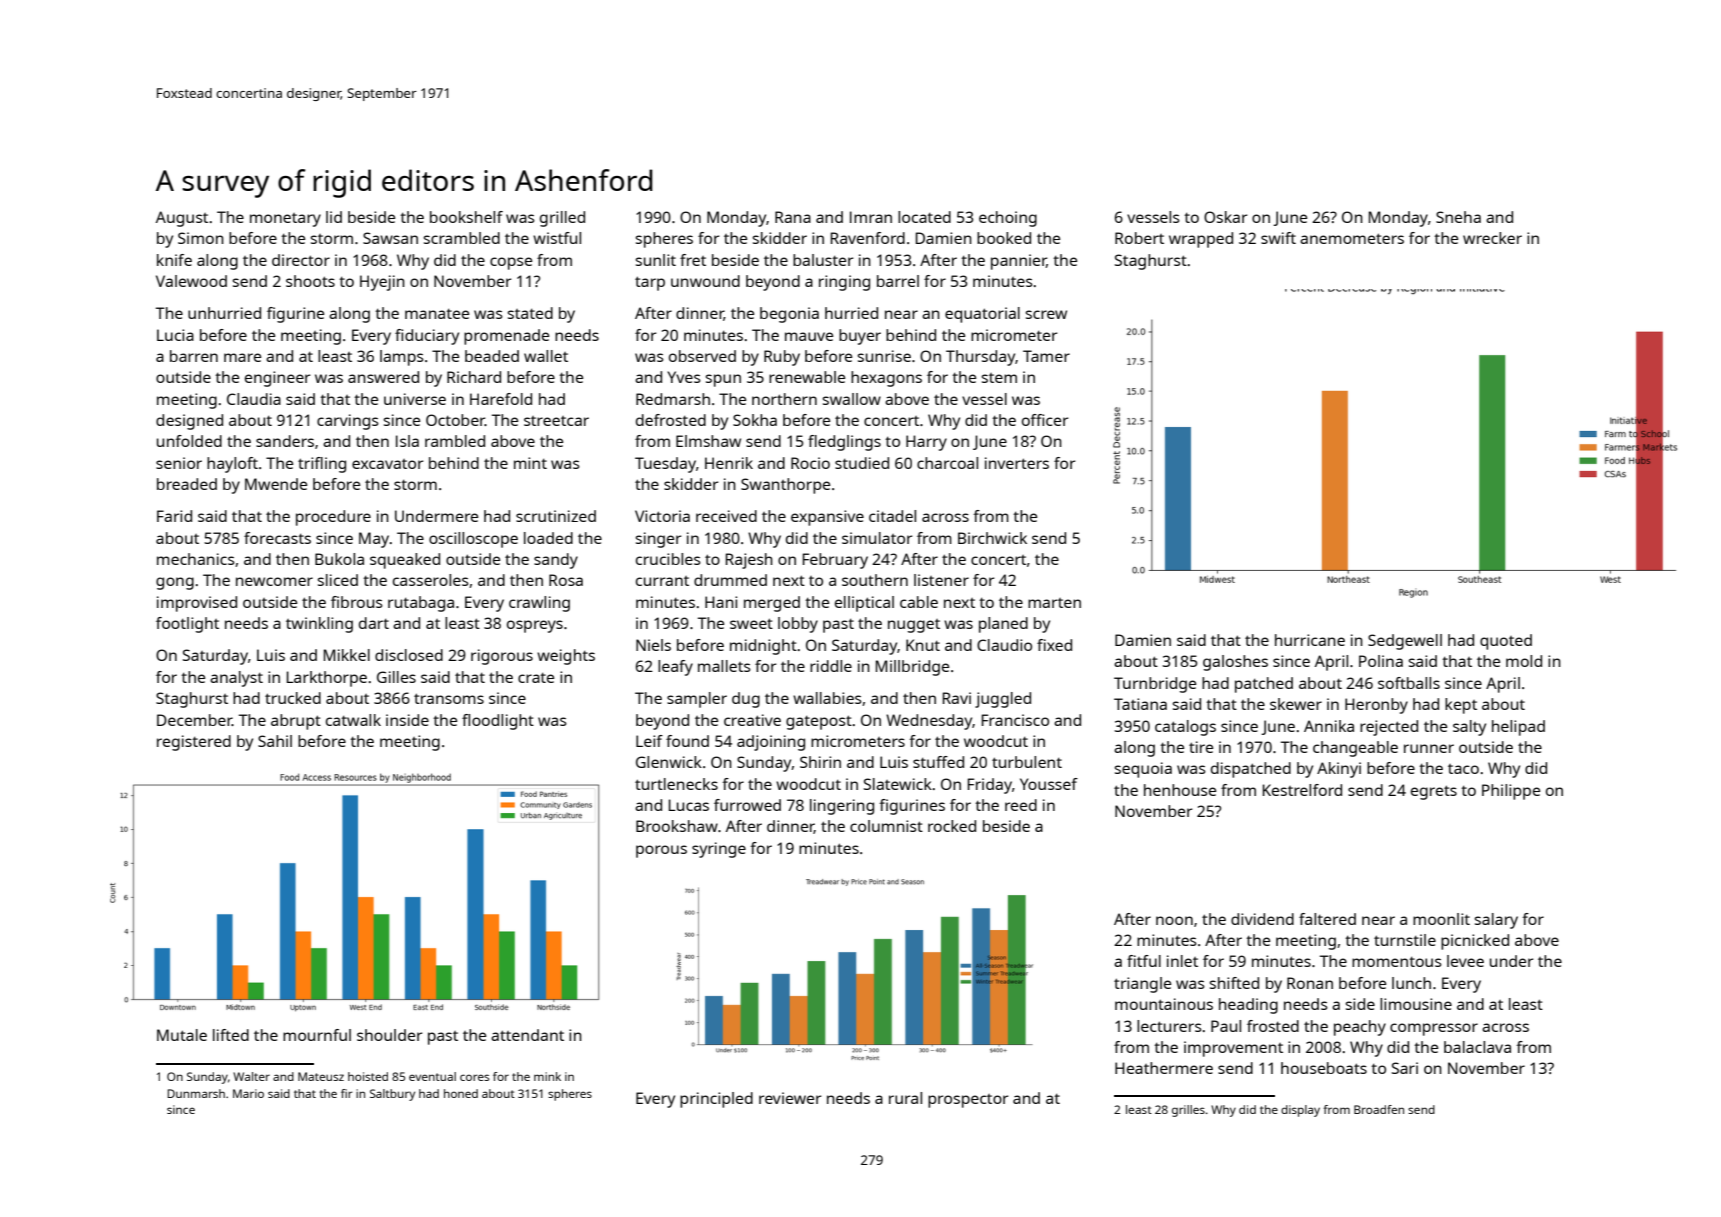 Image resolution: width=1721 pixels, height=1217 pixels. Describe the element at coordinates (1506, 642) in the page. I see `quoted` at that location.
